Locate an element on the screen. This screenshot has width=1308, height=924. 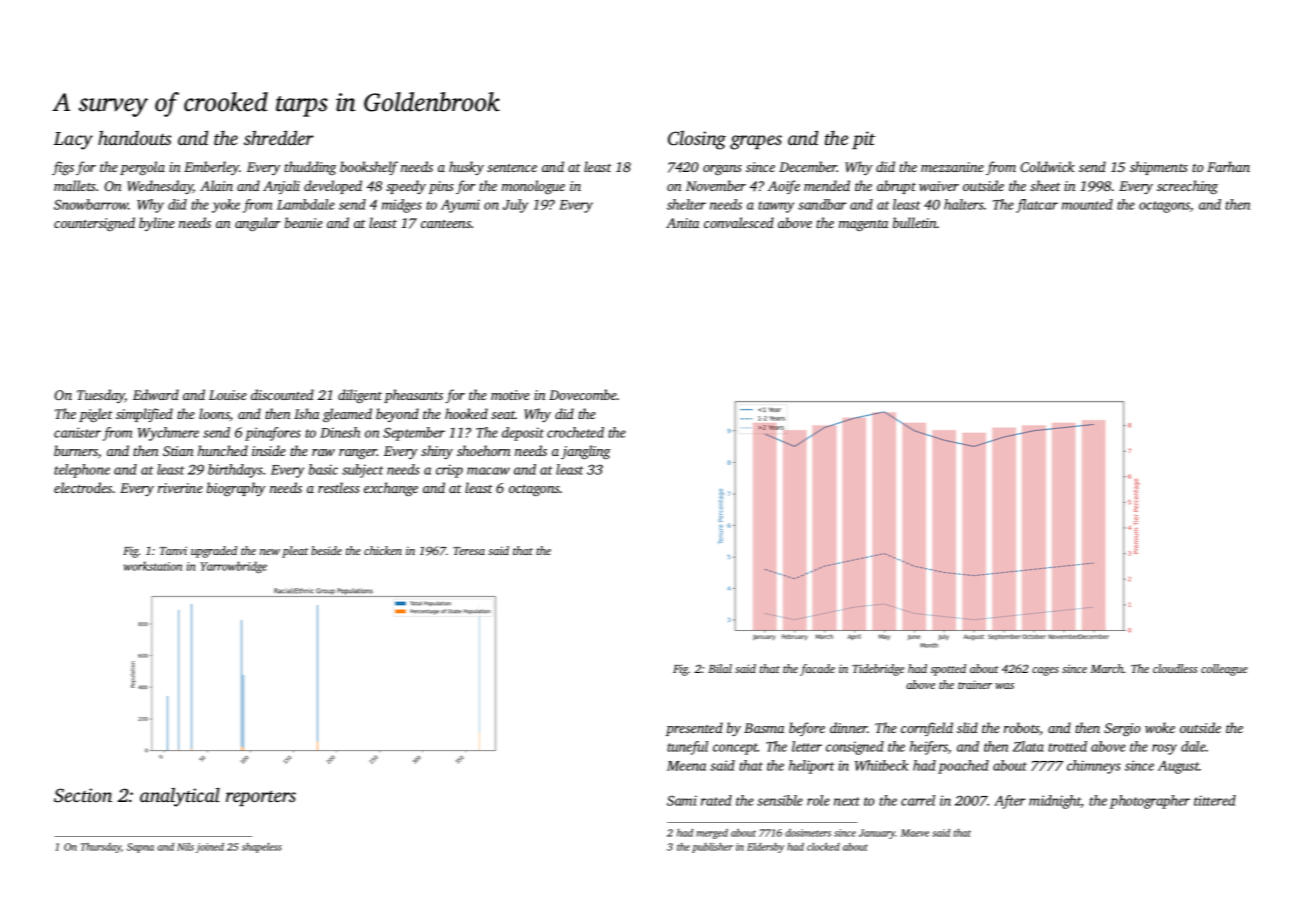
joined is located at coordinates (210, 848).
